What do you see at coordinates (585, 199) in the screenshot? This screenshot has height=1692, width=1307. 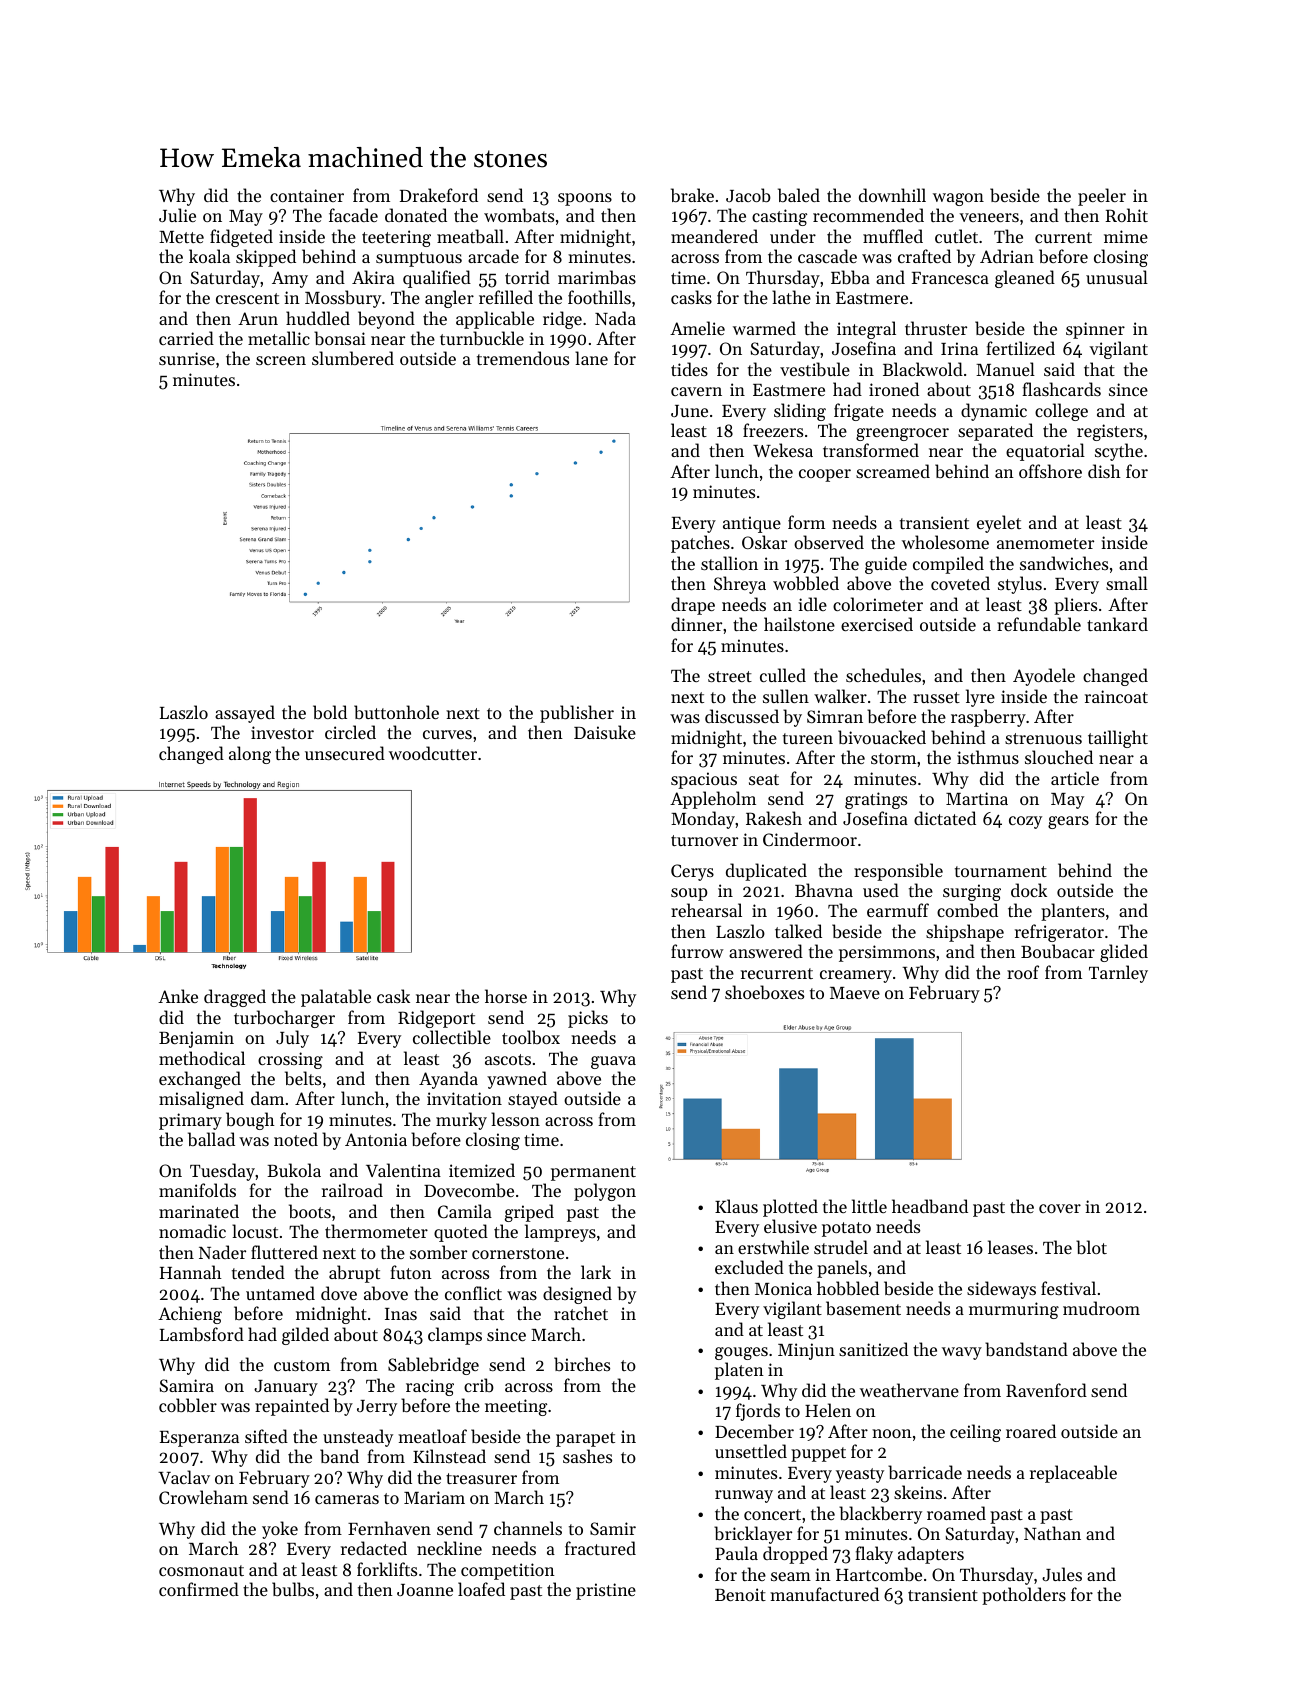 I see `spoons` at bounding box center [585, 199].
